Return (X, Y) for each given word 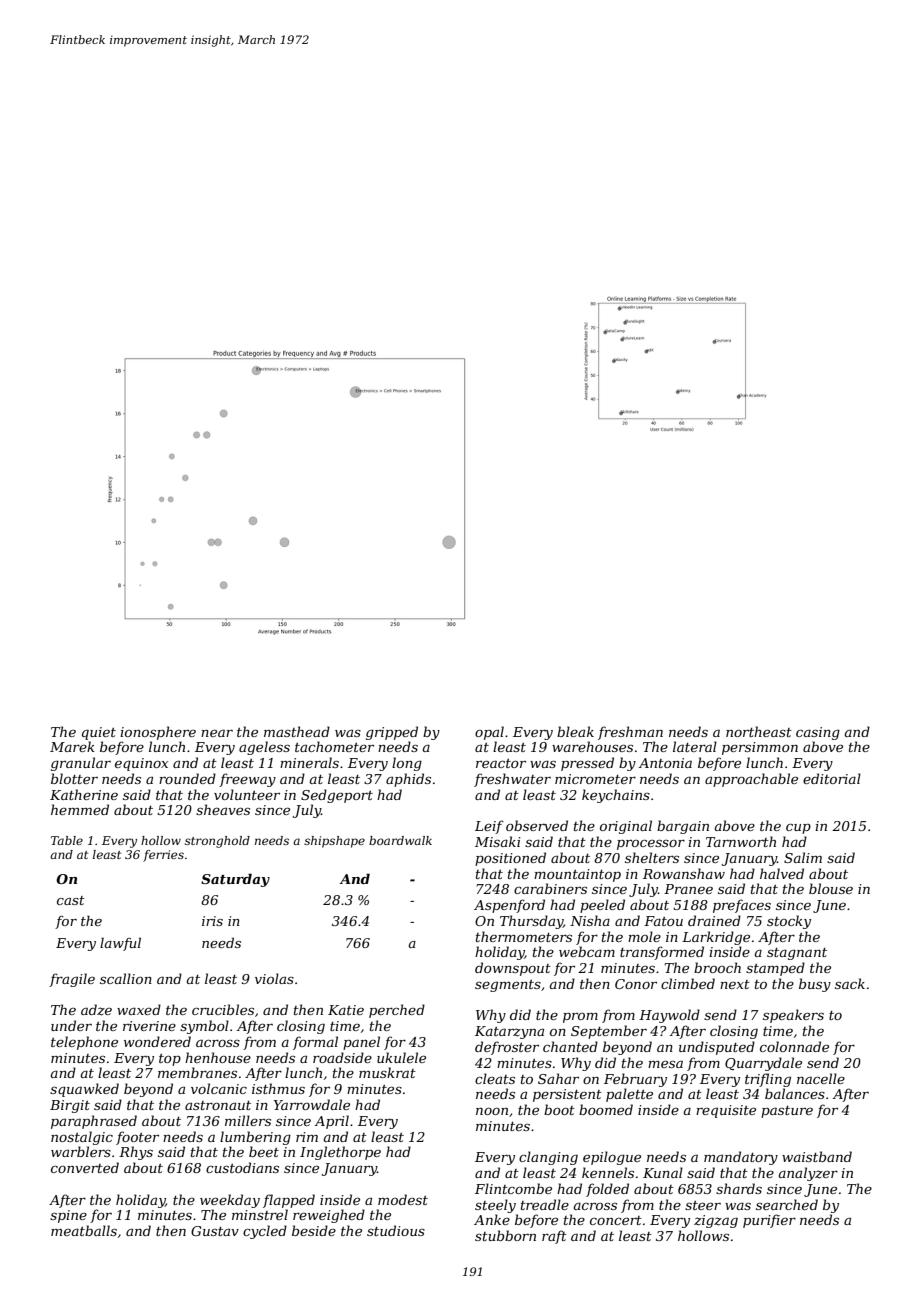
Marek (72, 746)
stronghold (217, 842)
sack (850, 983)
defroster (507, 1048)
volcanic (219, 1088)
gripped (392, 733)
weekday (230, 1201)
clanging (548, 1158)
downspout (513, 969)
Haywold (669, 1016)
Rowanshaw (684, 873)
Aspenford (509, 906)
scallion (126, 978)
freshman (630, 733)
